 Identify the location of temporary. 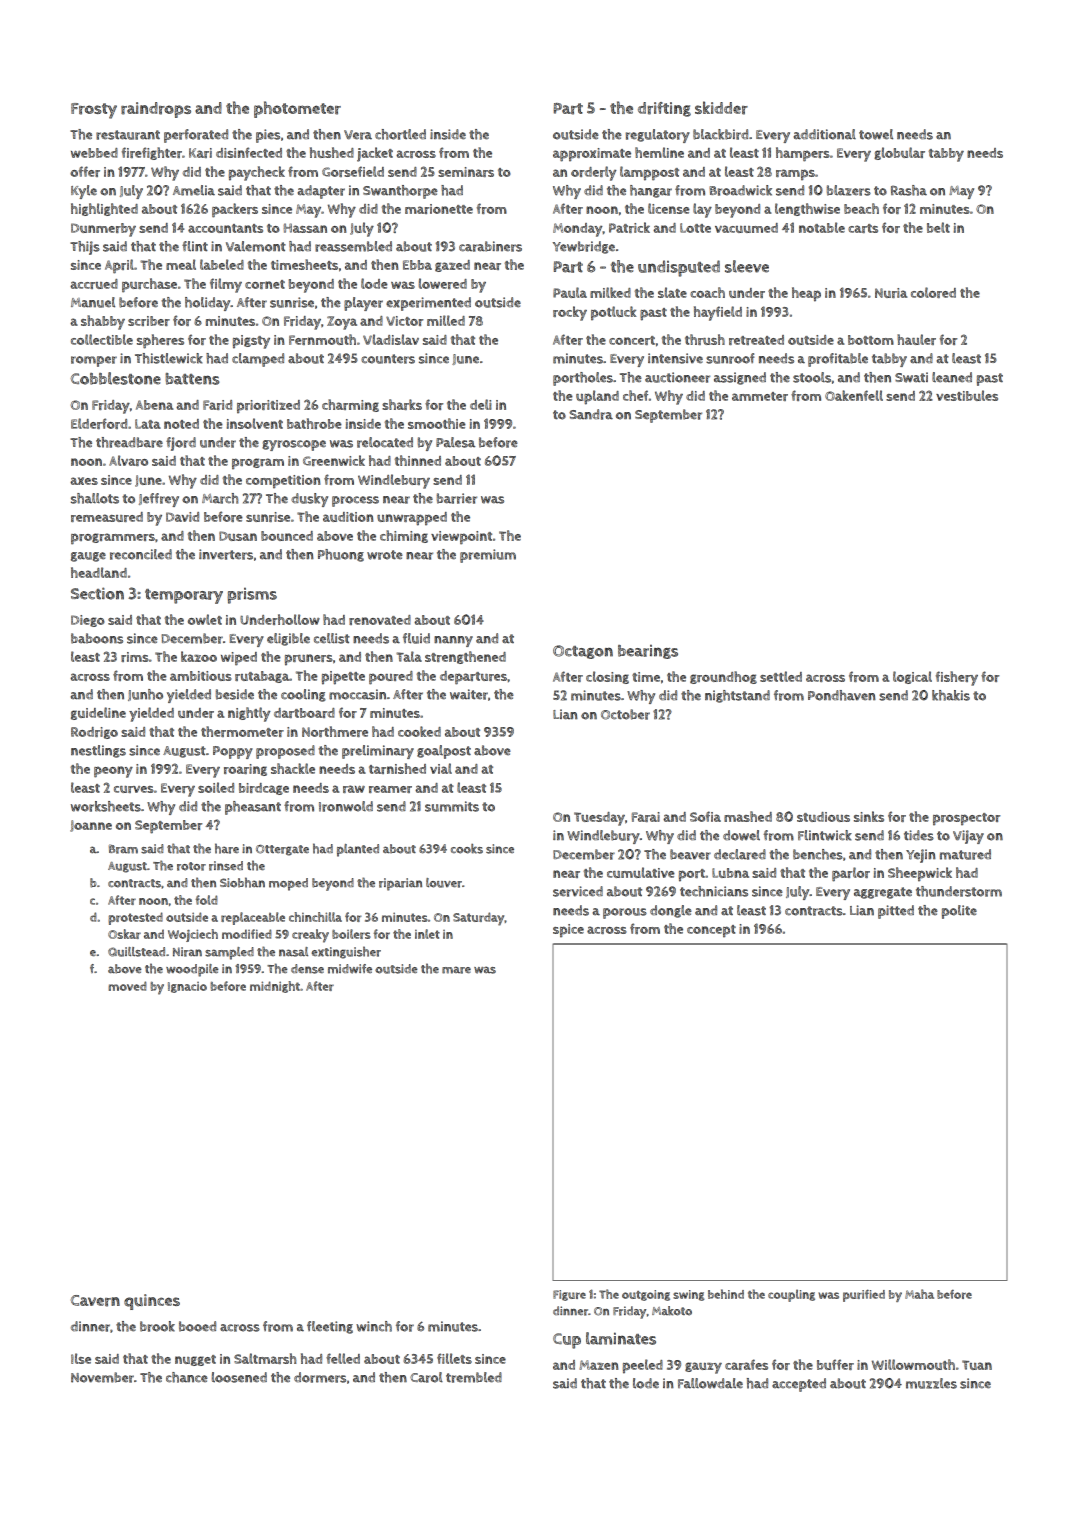
(184, 596).
